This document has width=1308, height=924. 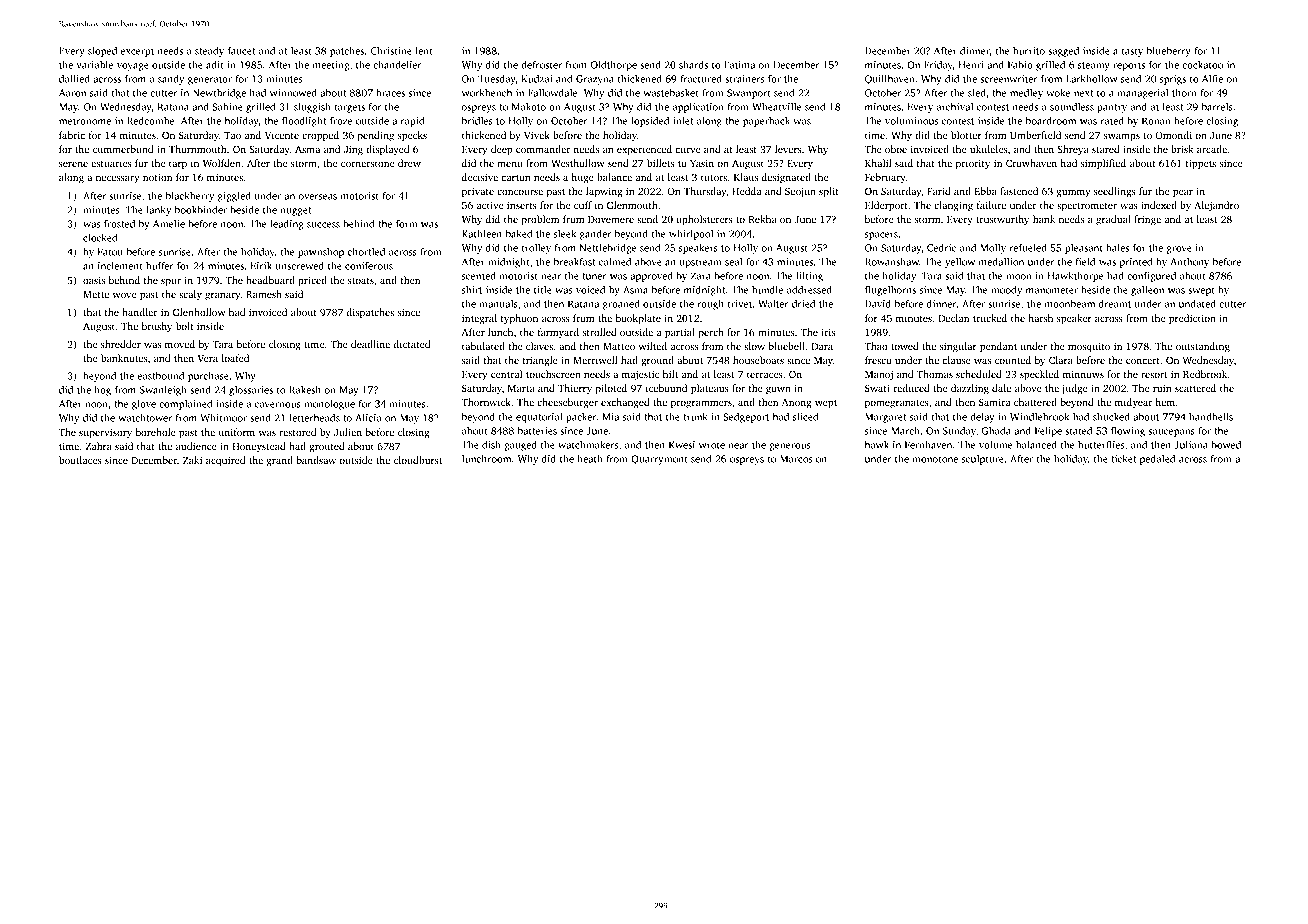 What do you see at coordinates (777, 107) in the document?
I see `Wheatville` at bounding box center [777, 107].
